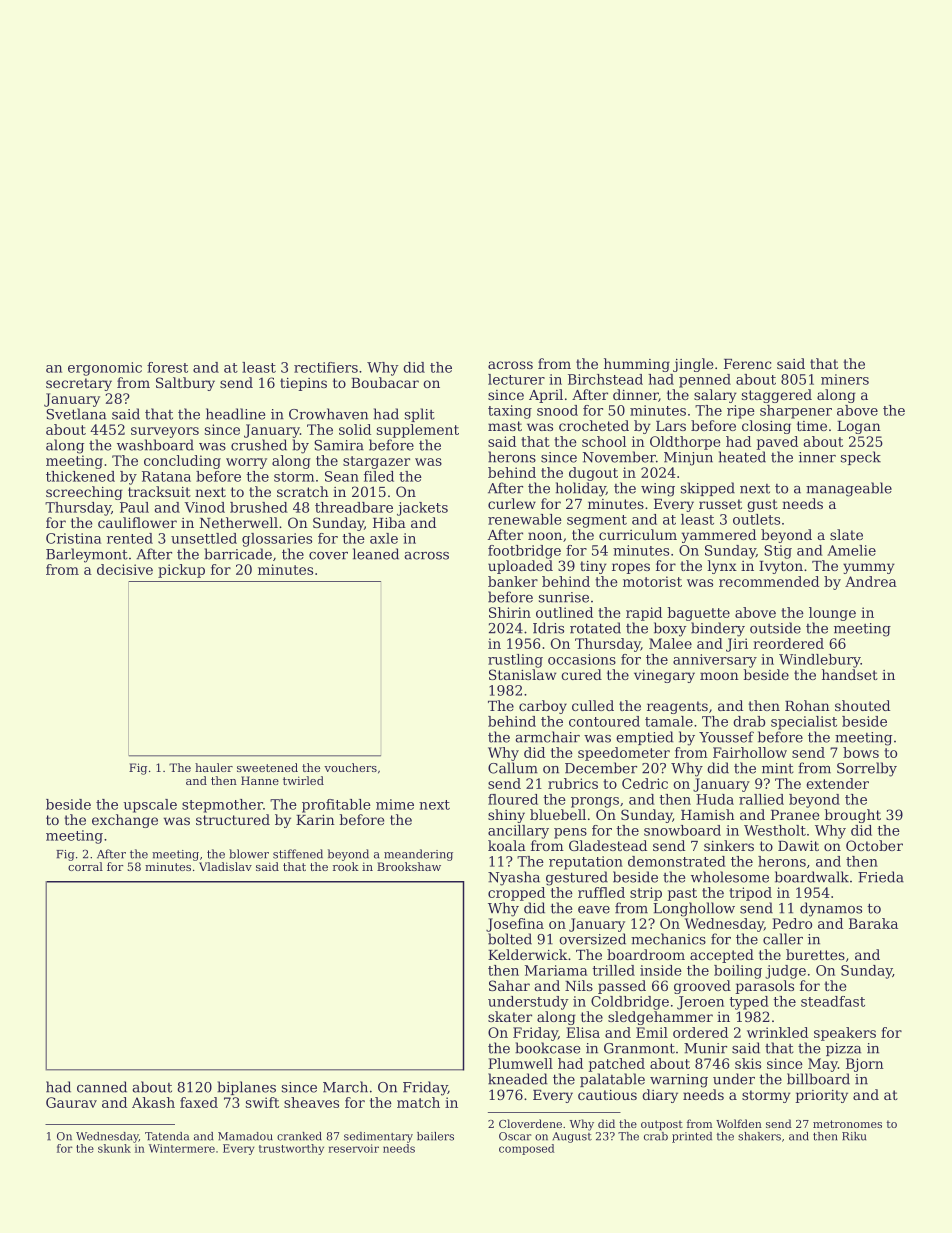 The image size is (952, 1233). What do you see at coordinates (820, 661) in the page?
I see `Windlebury` at bounding box center [820, 661].
